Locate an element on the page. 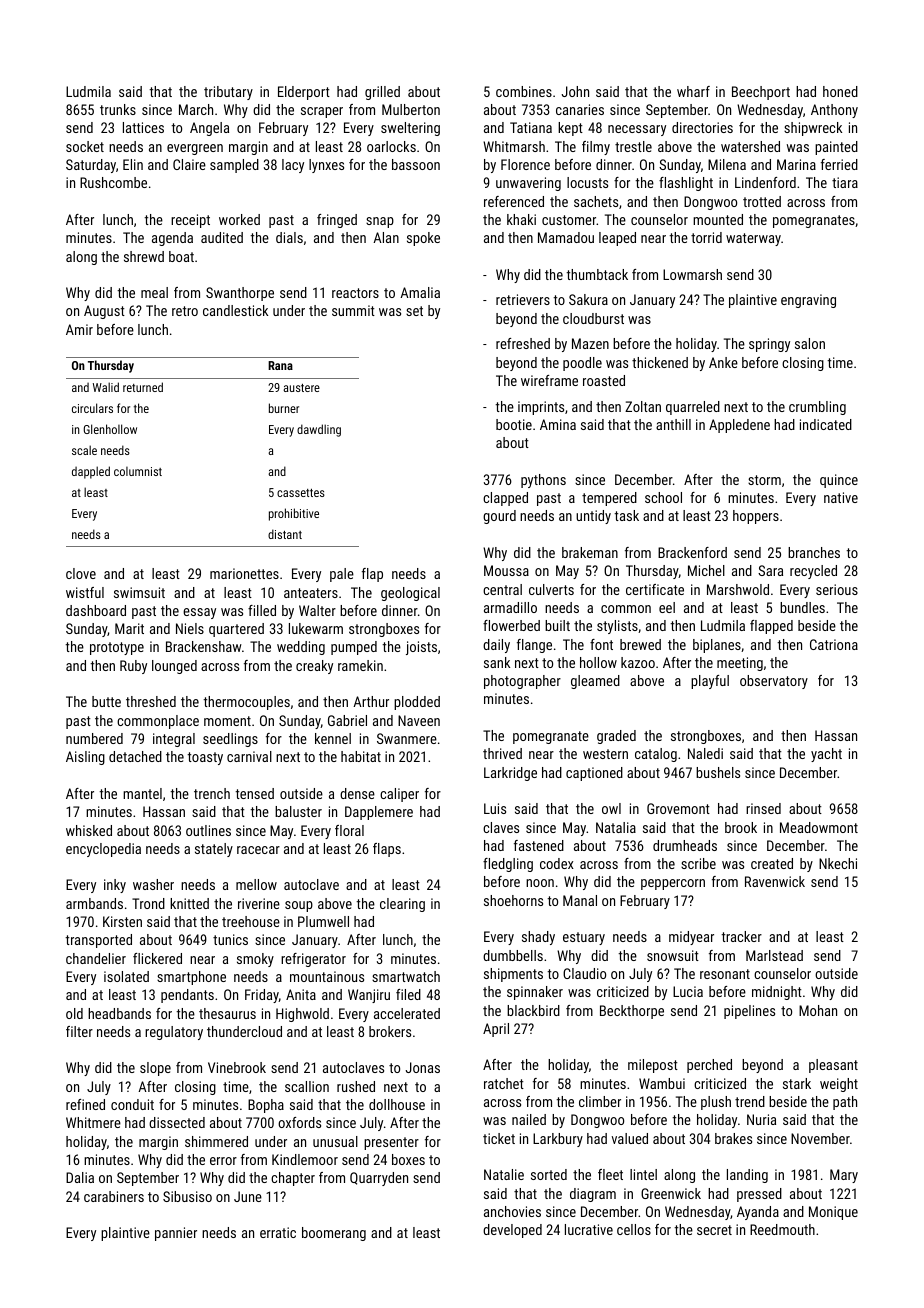 The image size is (924, 1308). marionettes is located at coordinates (244, 573).
